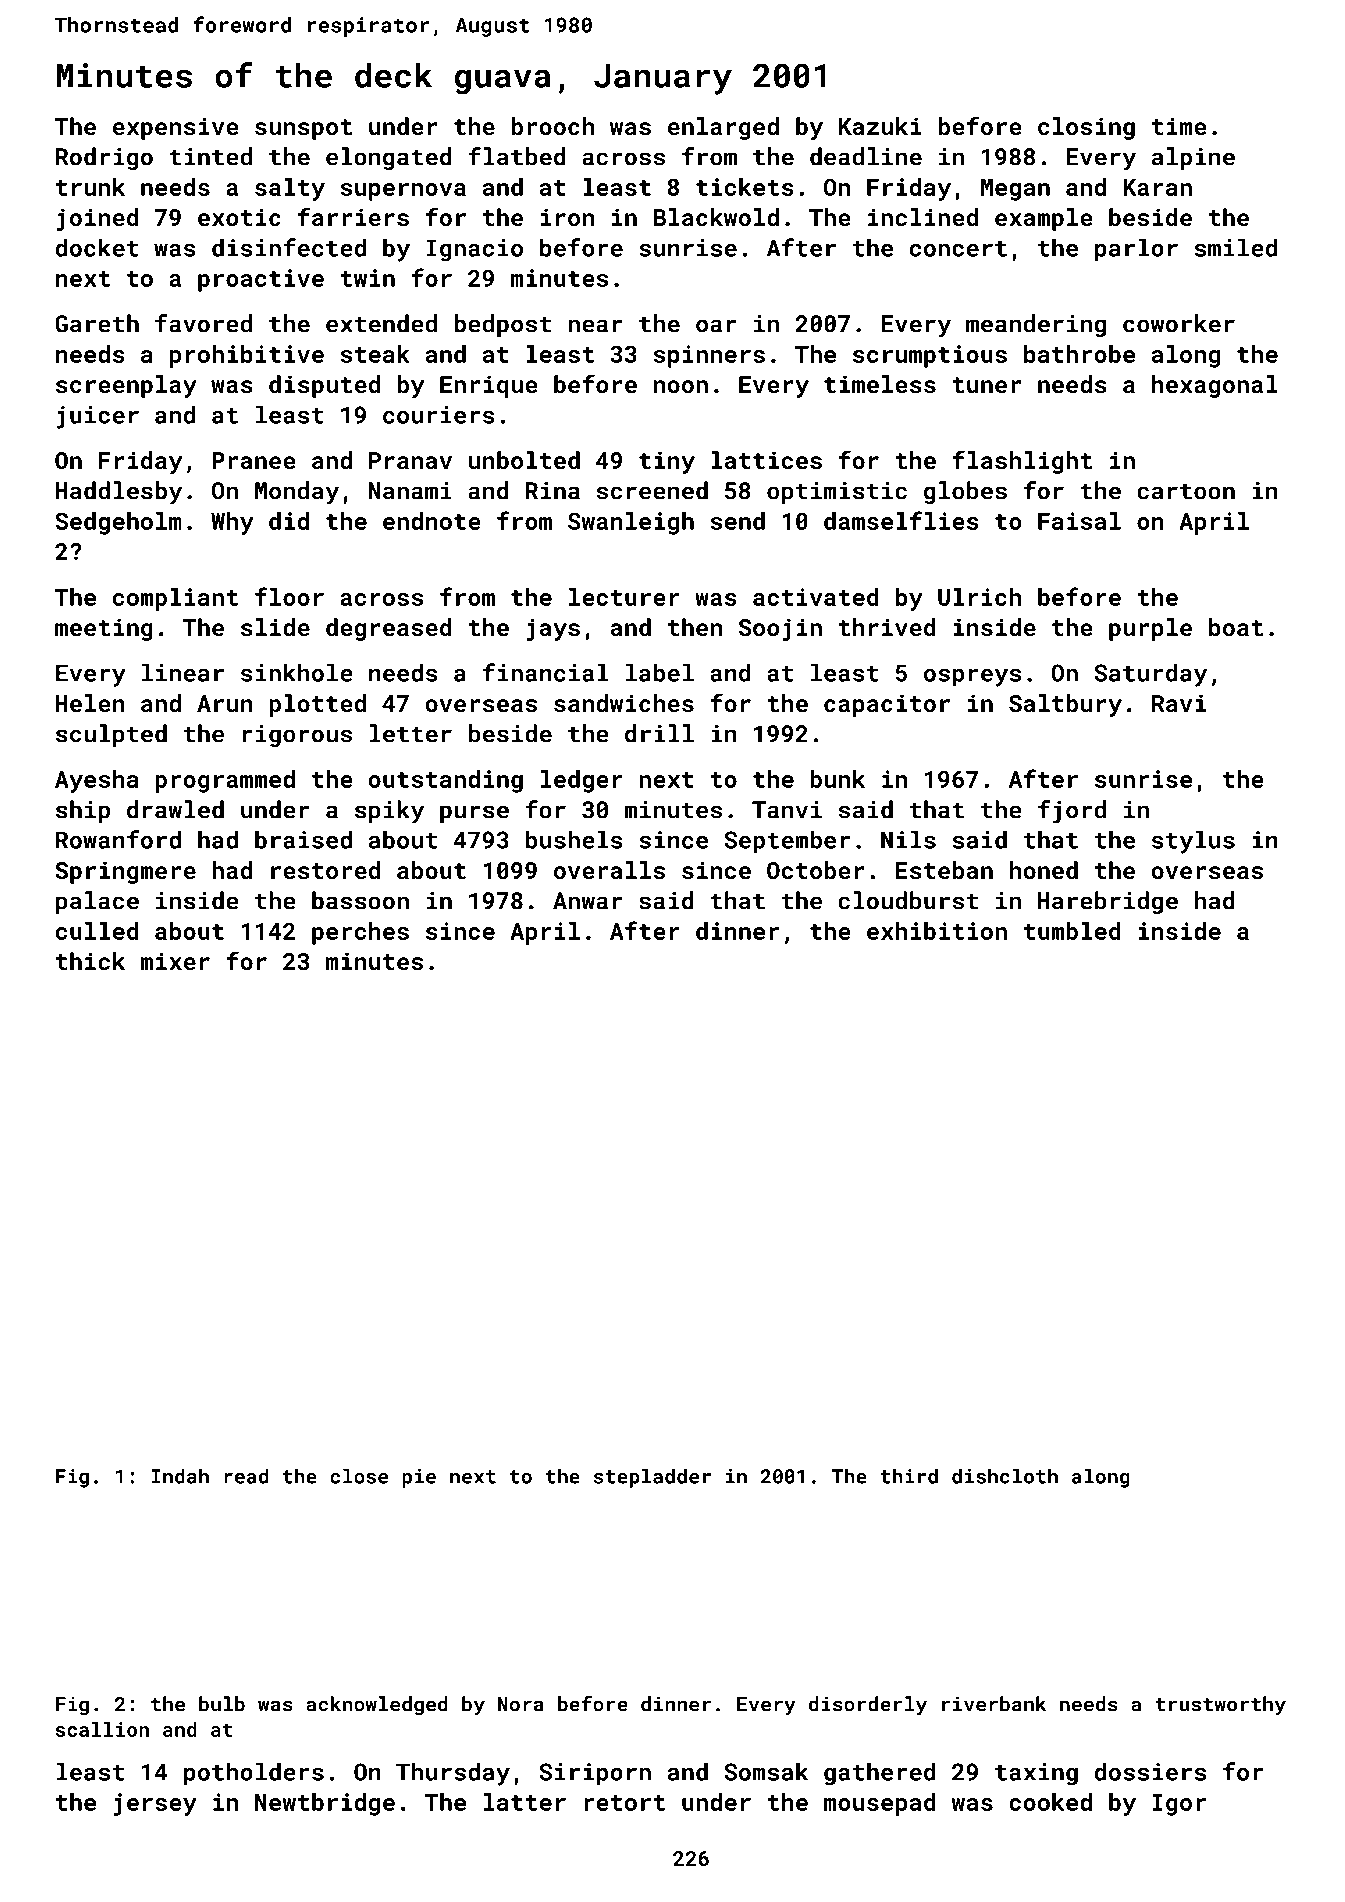  Describe the element at coordinates (303, 129) in the page. I see `sunspot` at that location.
